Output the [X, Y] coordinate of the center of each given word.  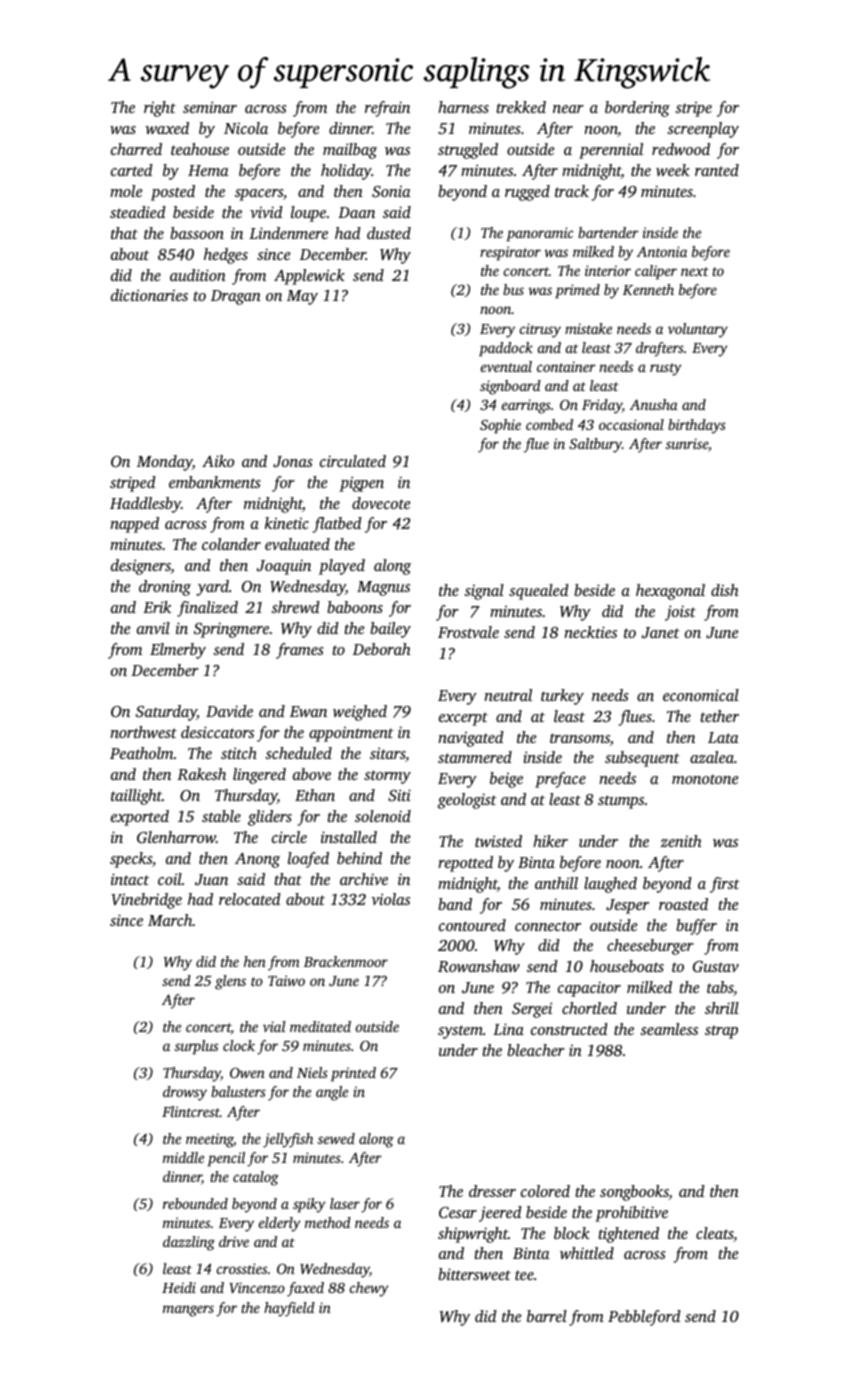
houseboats [627, 966]
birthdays [697, 426]
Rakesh [201, 774]
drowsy [185, 1093]
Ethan [315, 795]
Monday [164, 463]
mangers [188, 1311]
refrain [387, 109]
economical [701, 695]
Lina [508, 1029]
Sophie [500, 426]
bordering [637, 109]
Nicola [246, 128]
